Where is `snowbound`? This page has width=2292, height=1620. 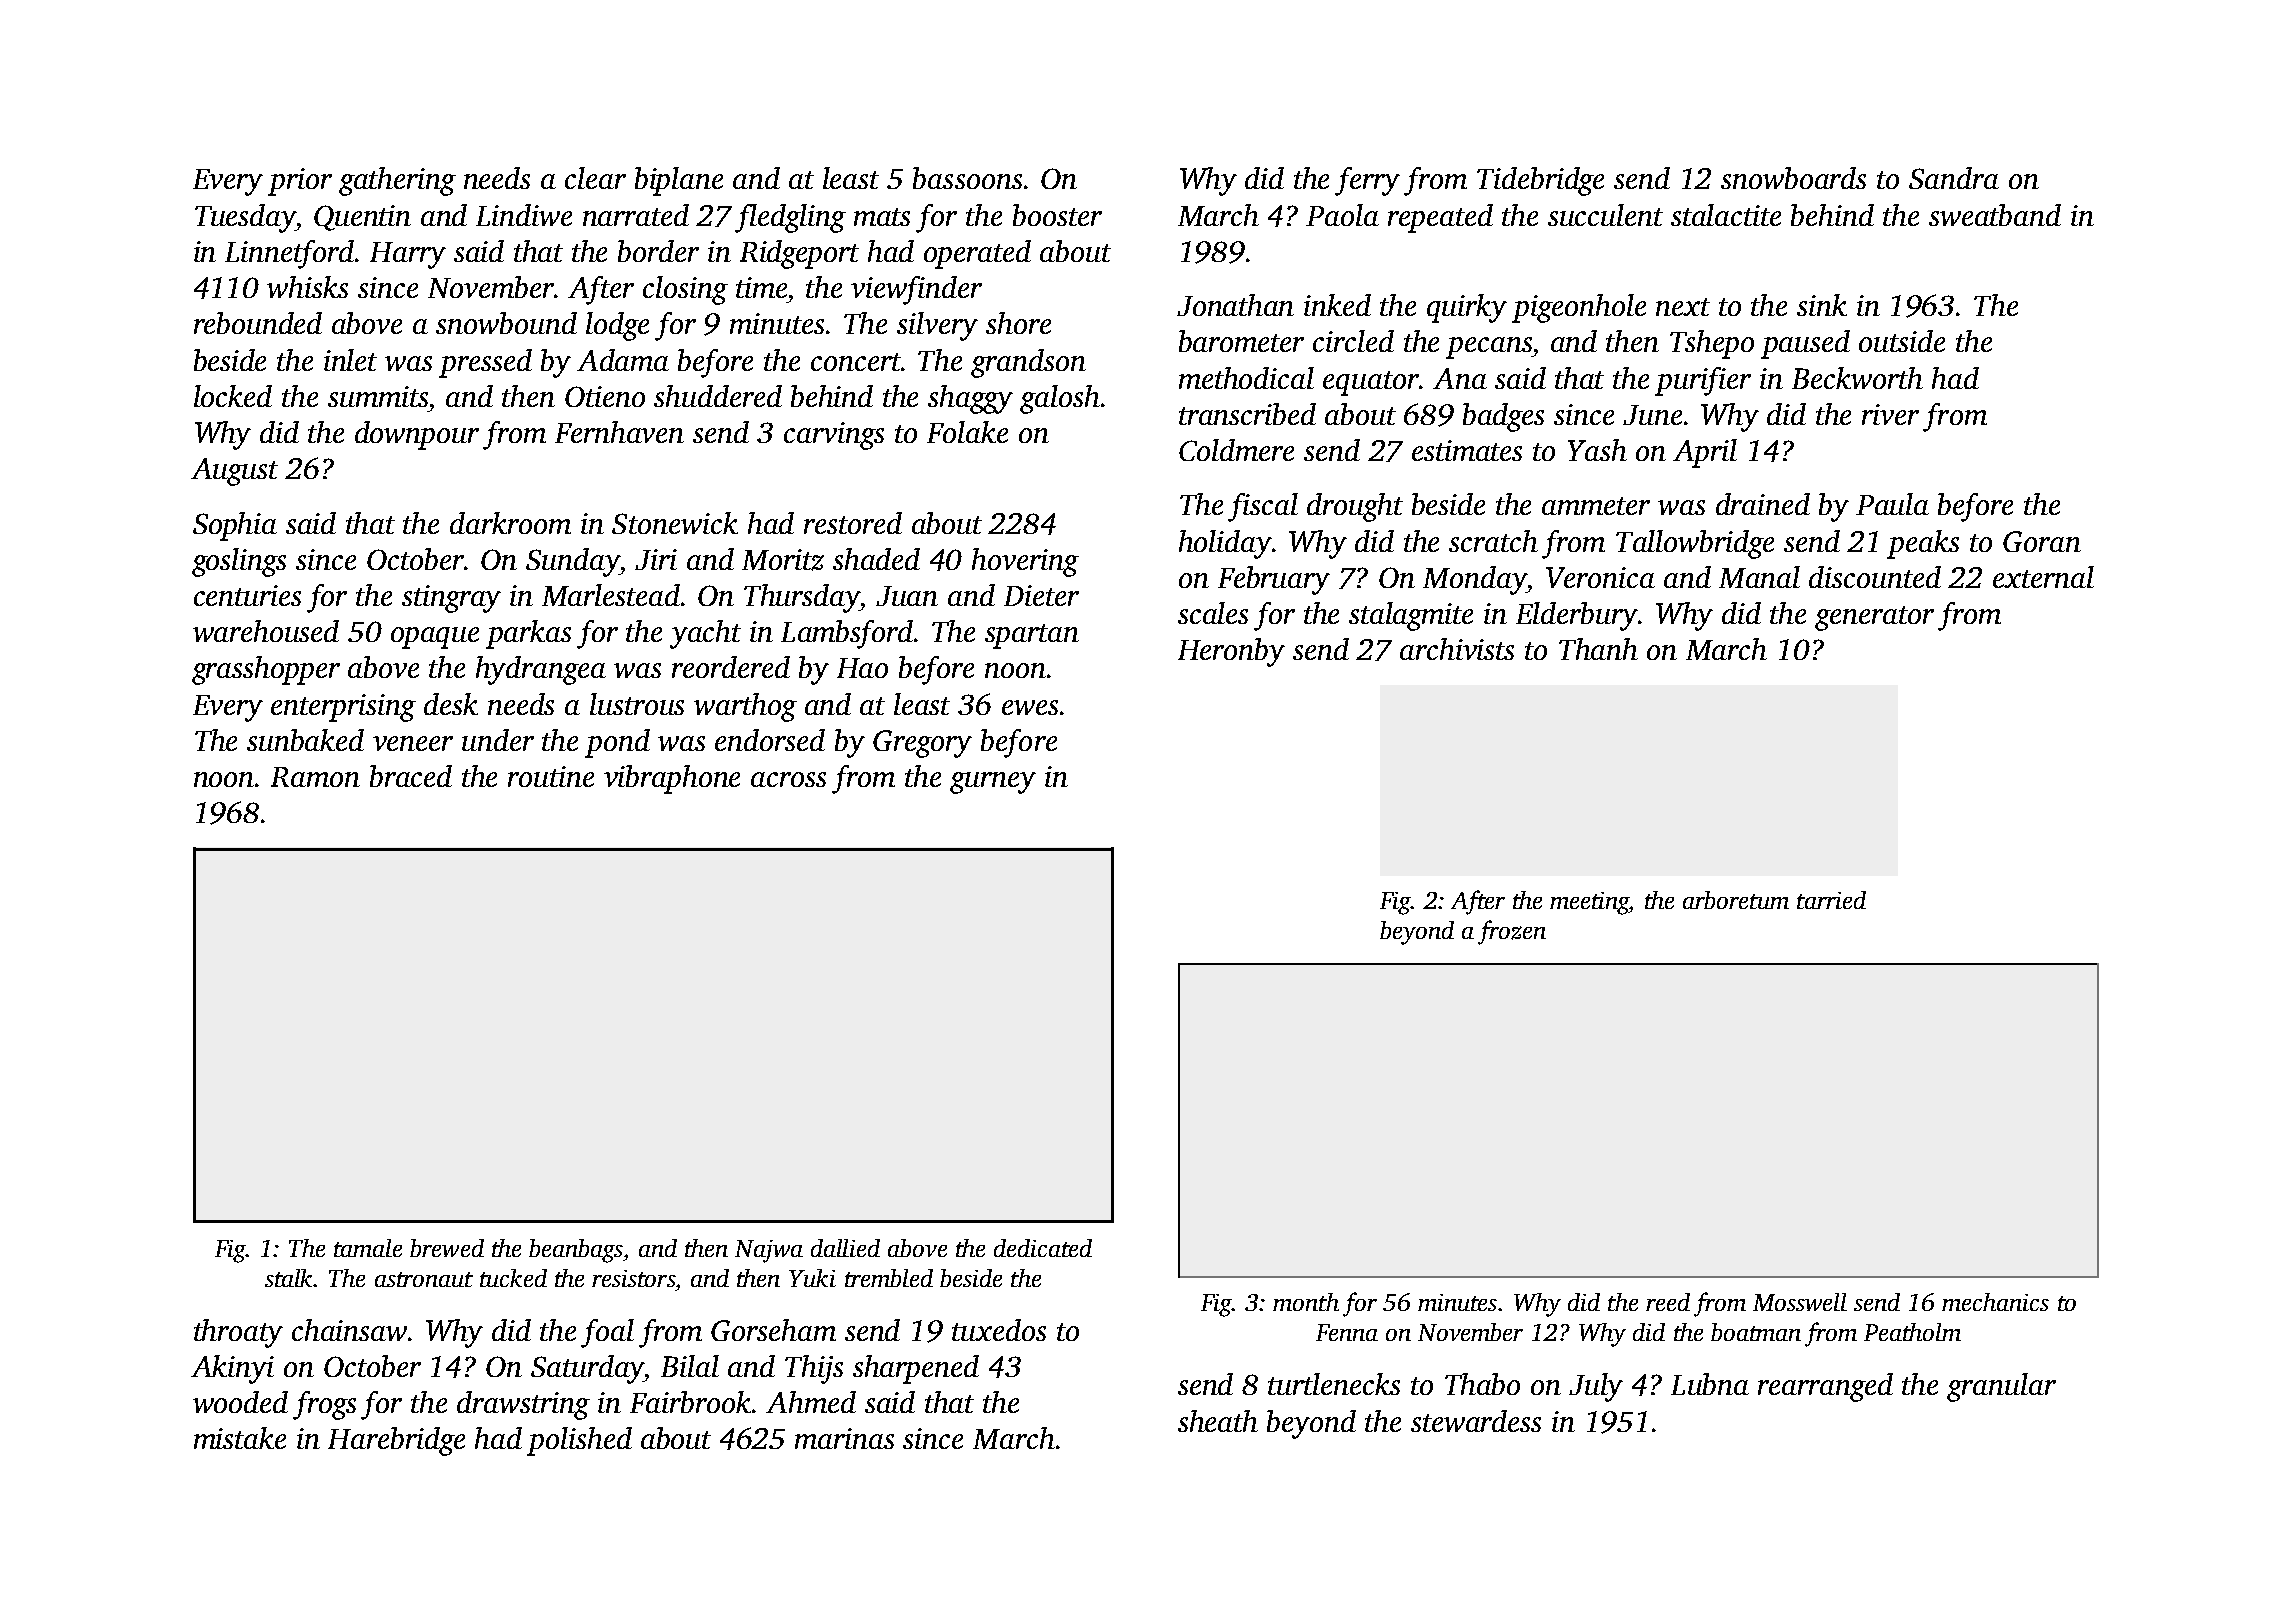
snowbound is located at coordinates (506, 323).
